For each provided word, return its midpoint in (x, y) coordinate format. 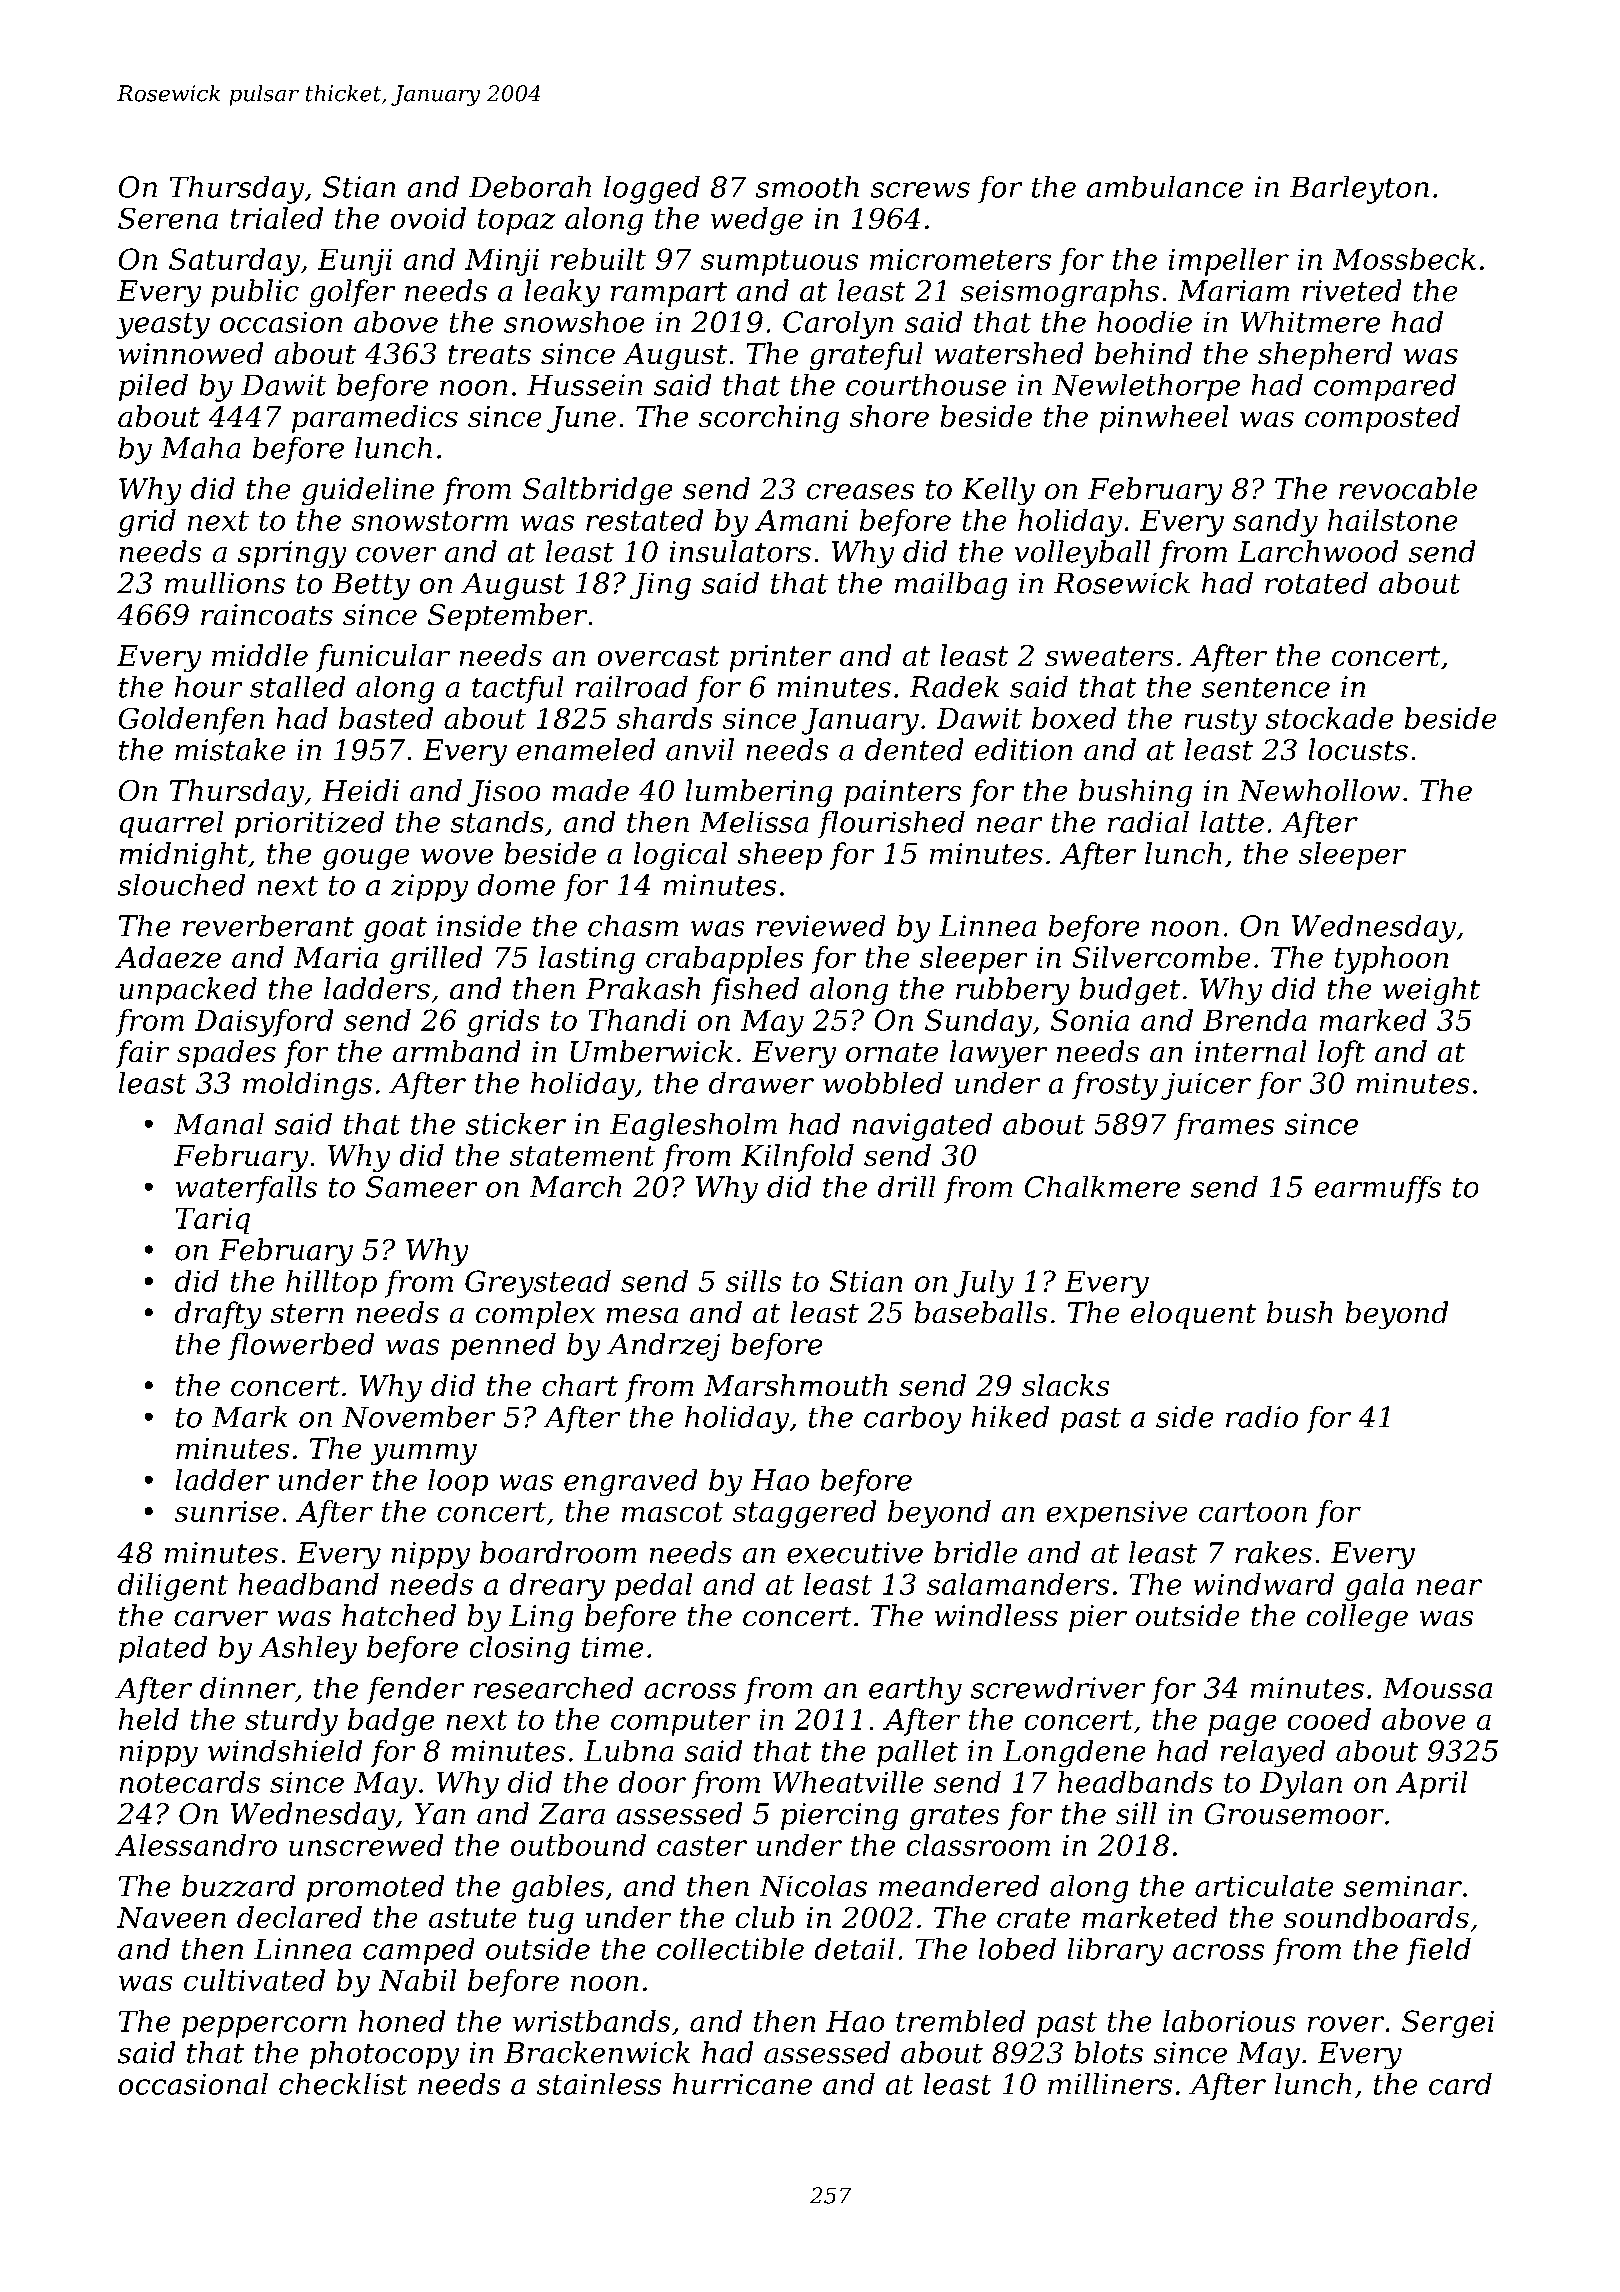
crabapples (725, 960)
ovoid (428, 218)
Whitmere (1310, 322)
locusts (1358, 749)
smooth (807, 186)
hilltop (331, 1284)
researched (553, 1687)
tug (551, 1921)
